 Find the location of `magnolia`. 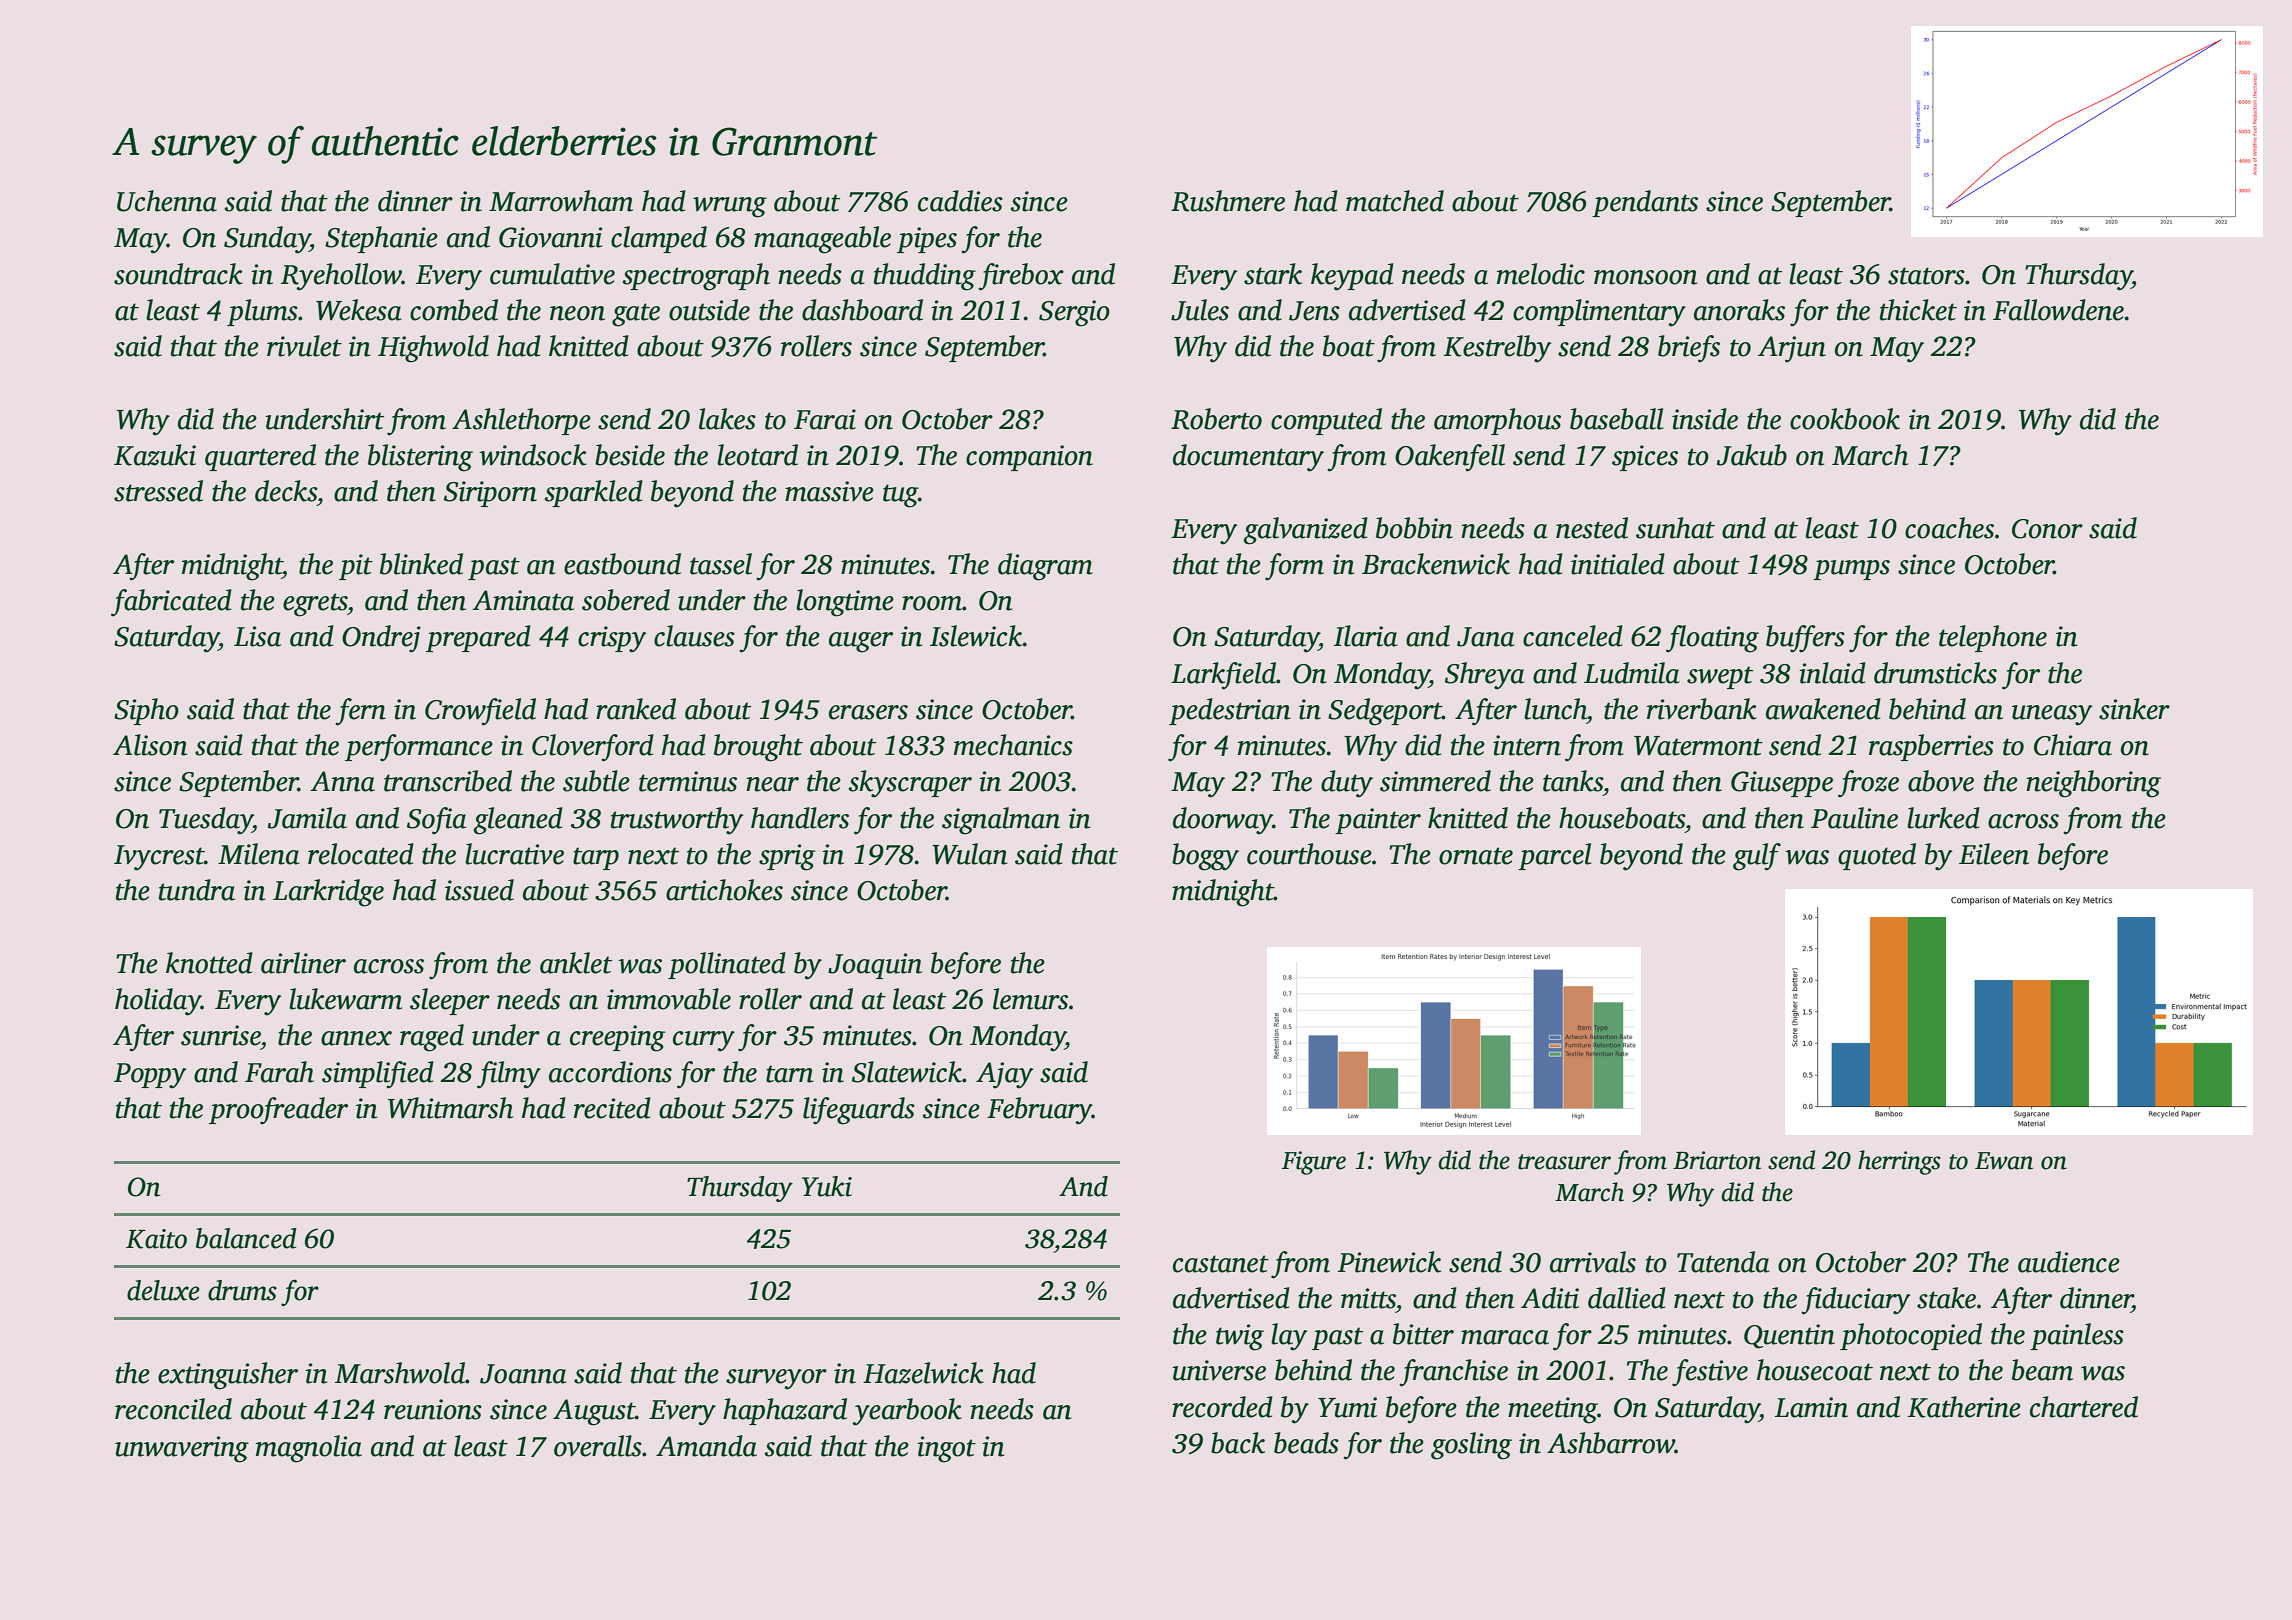

magnolia is located at coordinates (309, 1449).
